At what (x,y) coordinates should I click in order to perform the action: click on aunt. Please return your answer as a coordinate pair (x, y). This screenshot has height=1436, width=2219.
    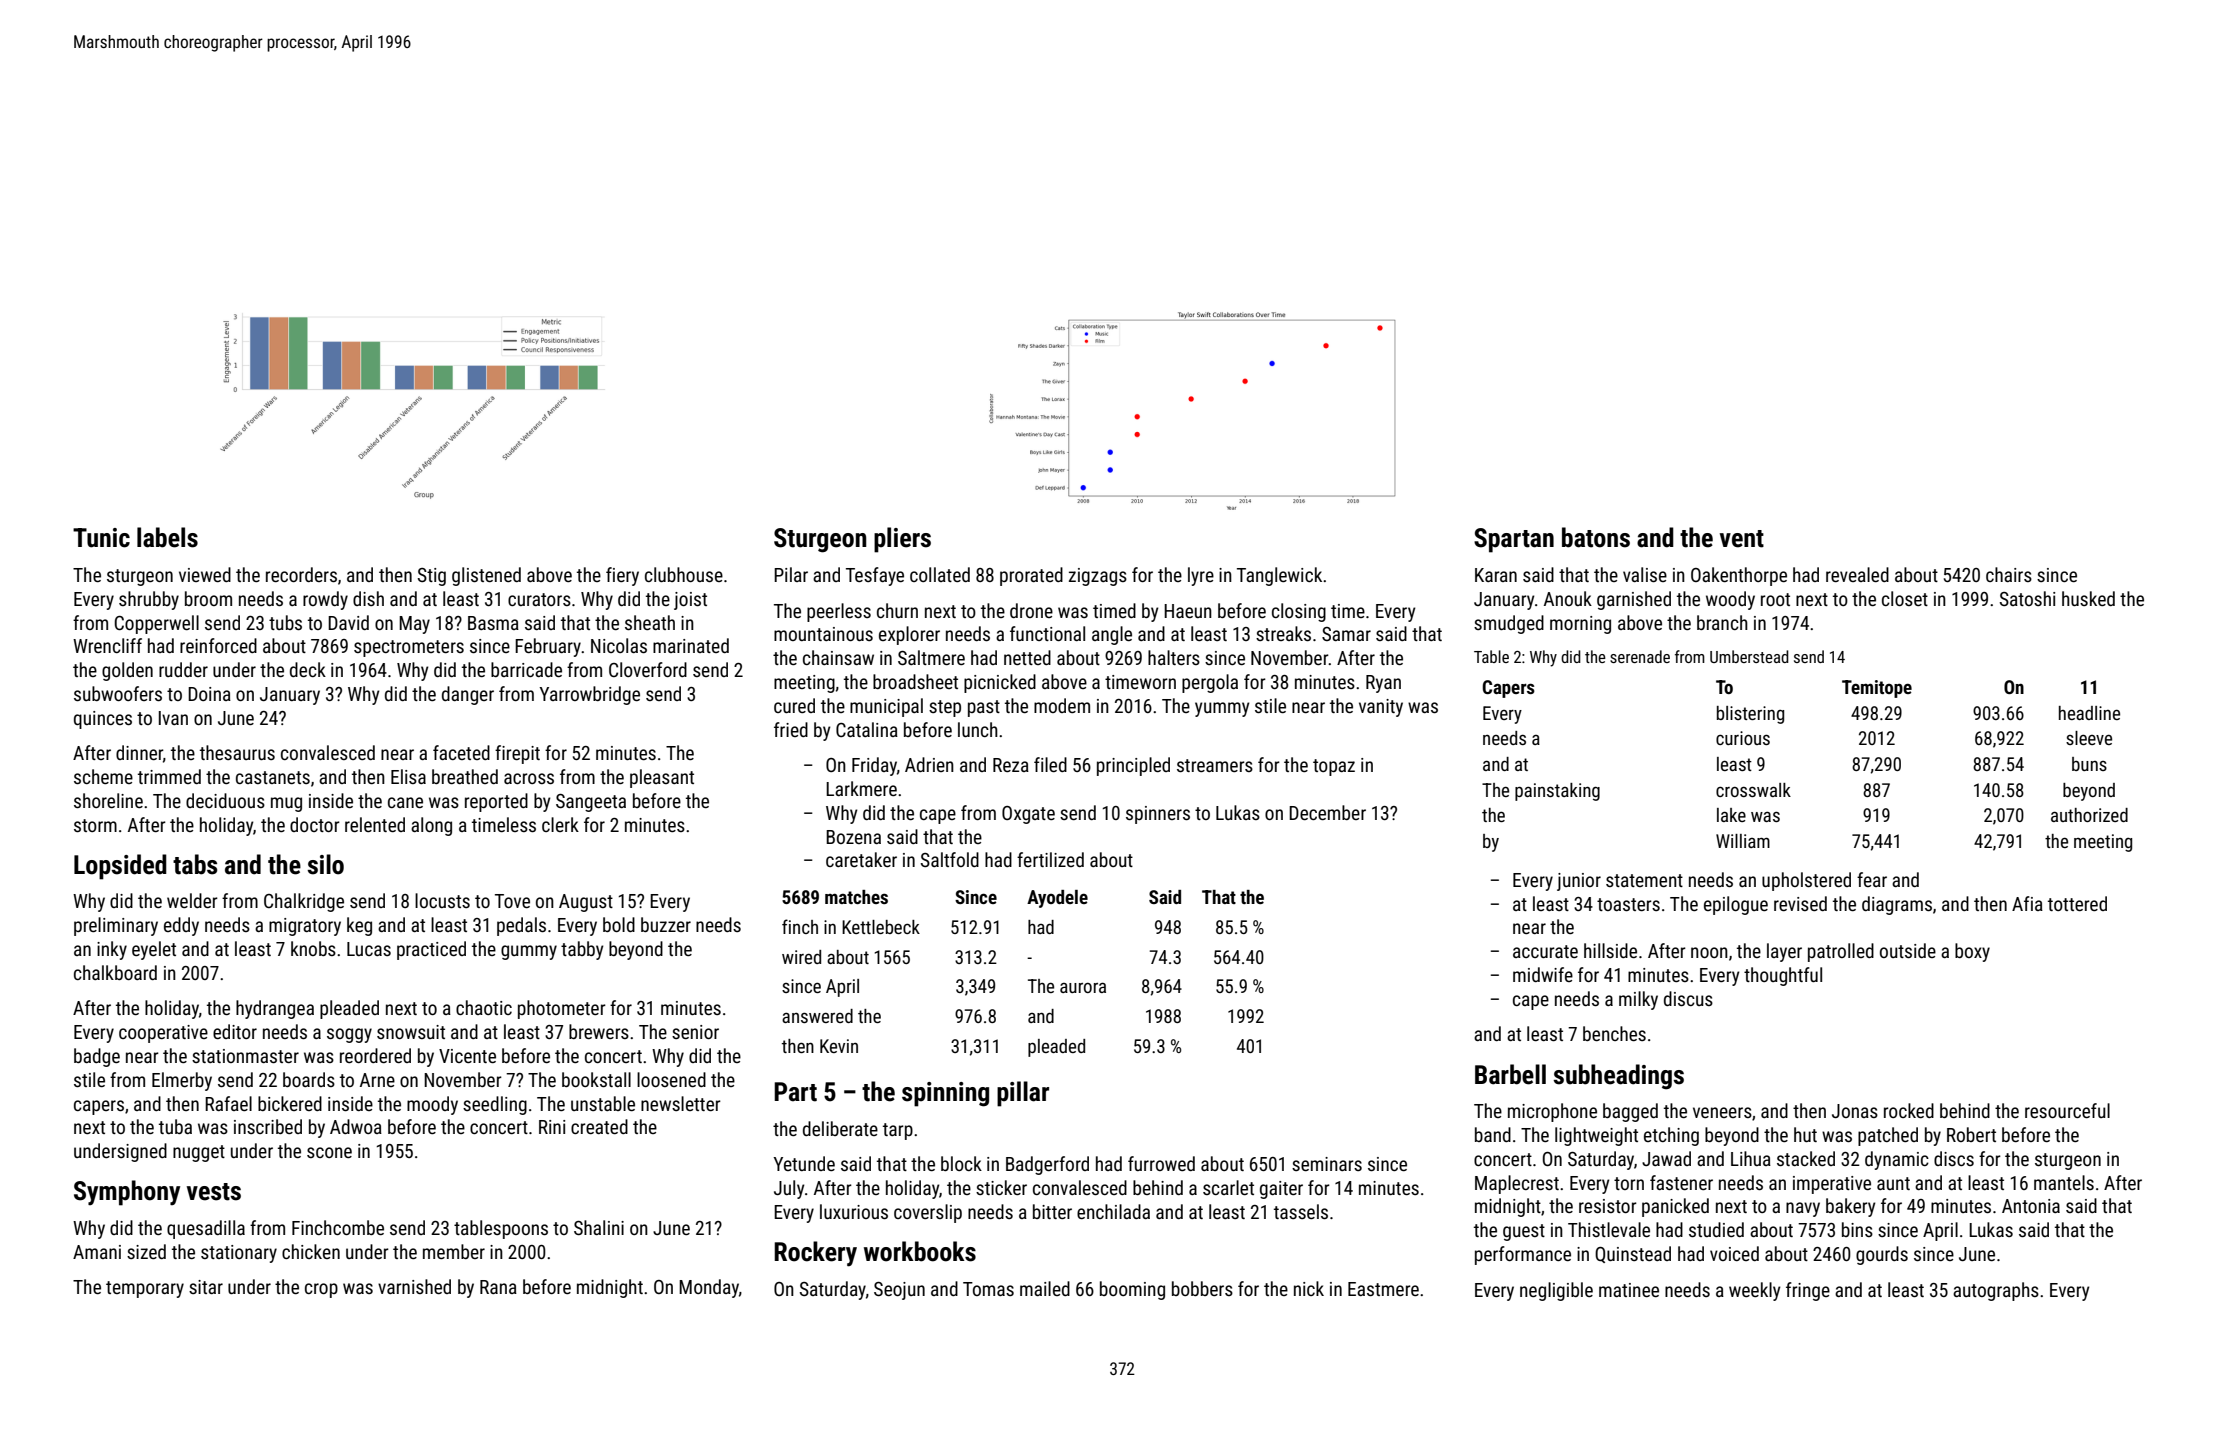
    Looking at the image, I should click on (1893, 1183).
